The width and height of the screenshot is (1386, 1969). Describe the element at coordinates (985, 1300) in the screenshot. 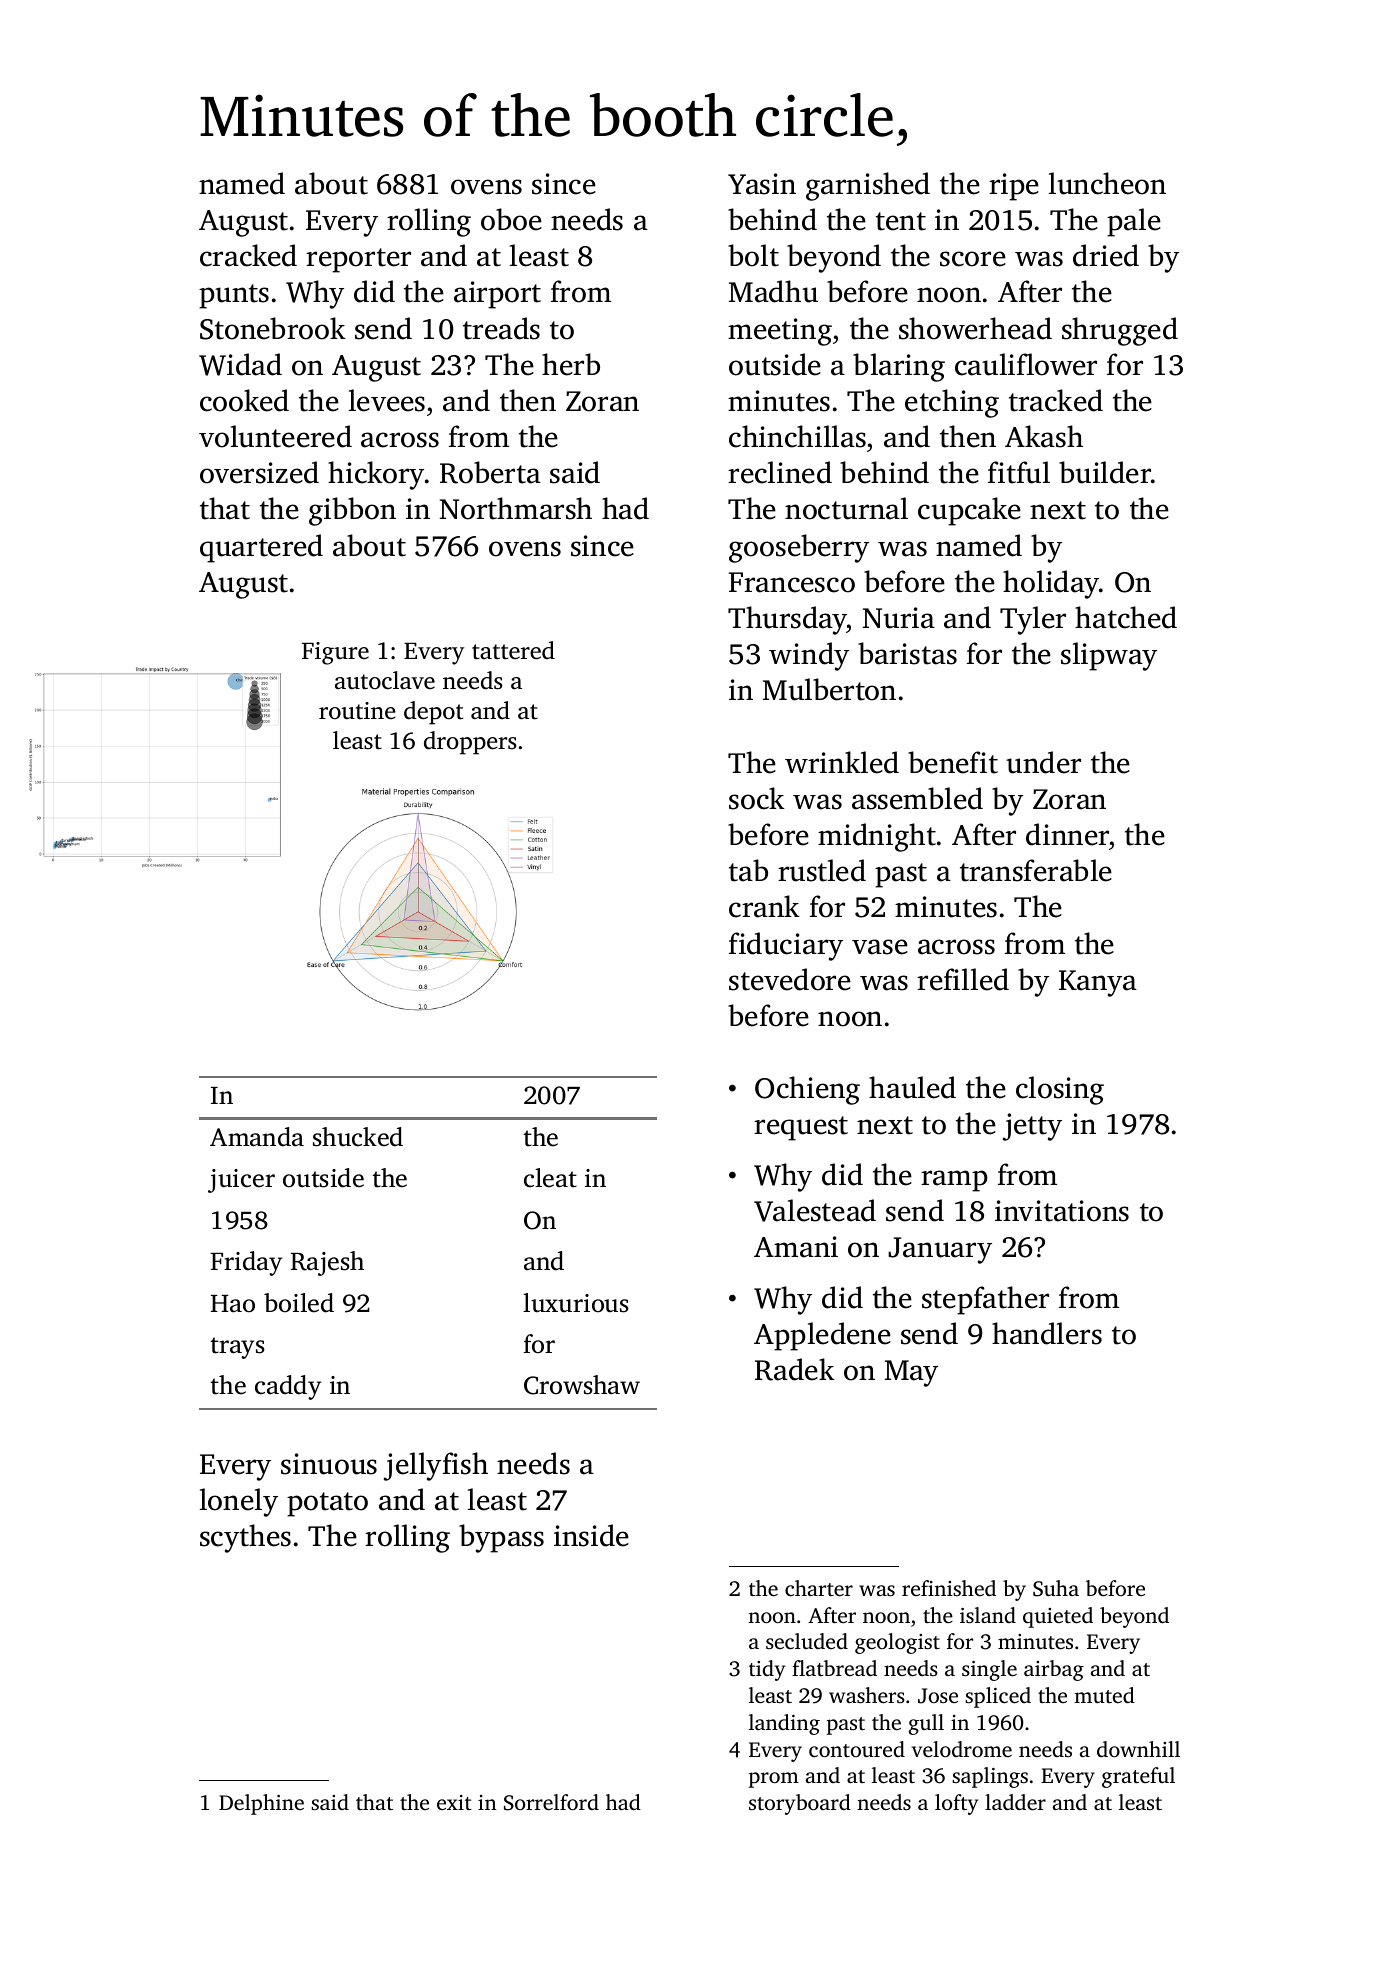

I see `stepfather` at that location.
